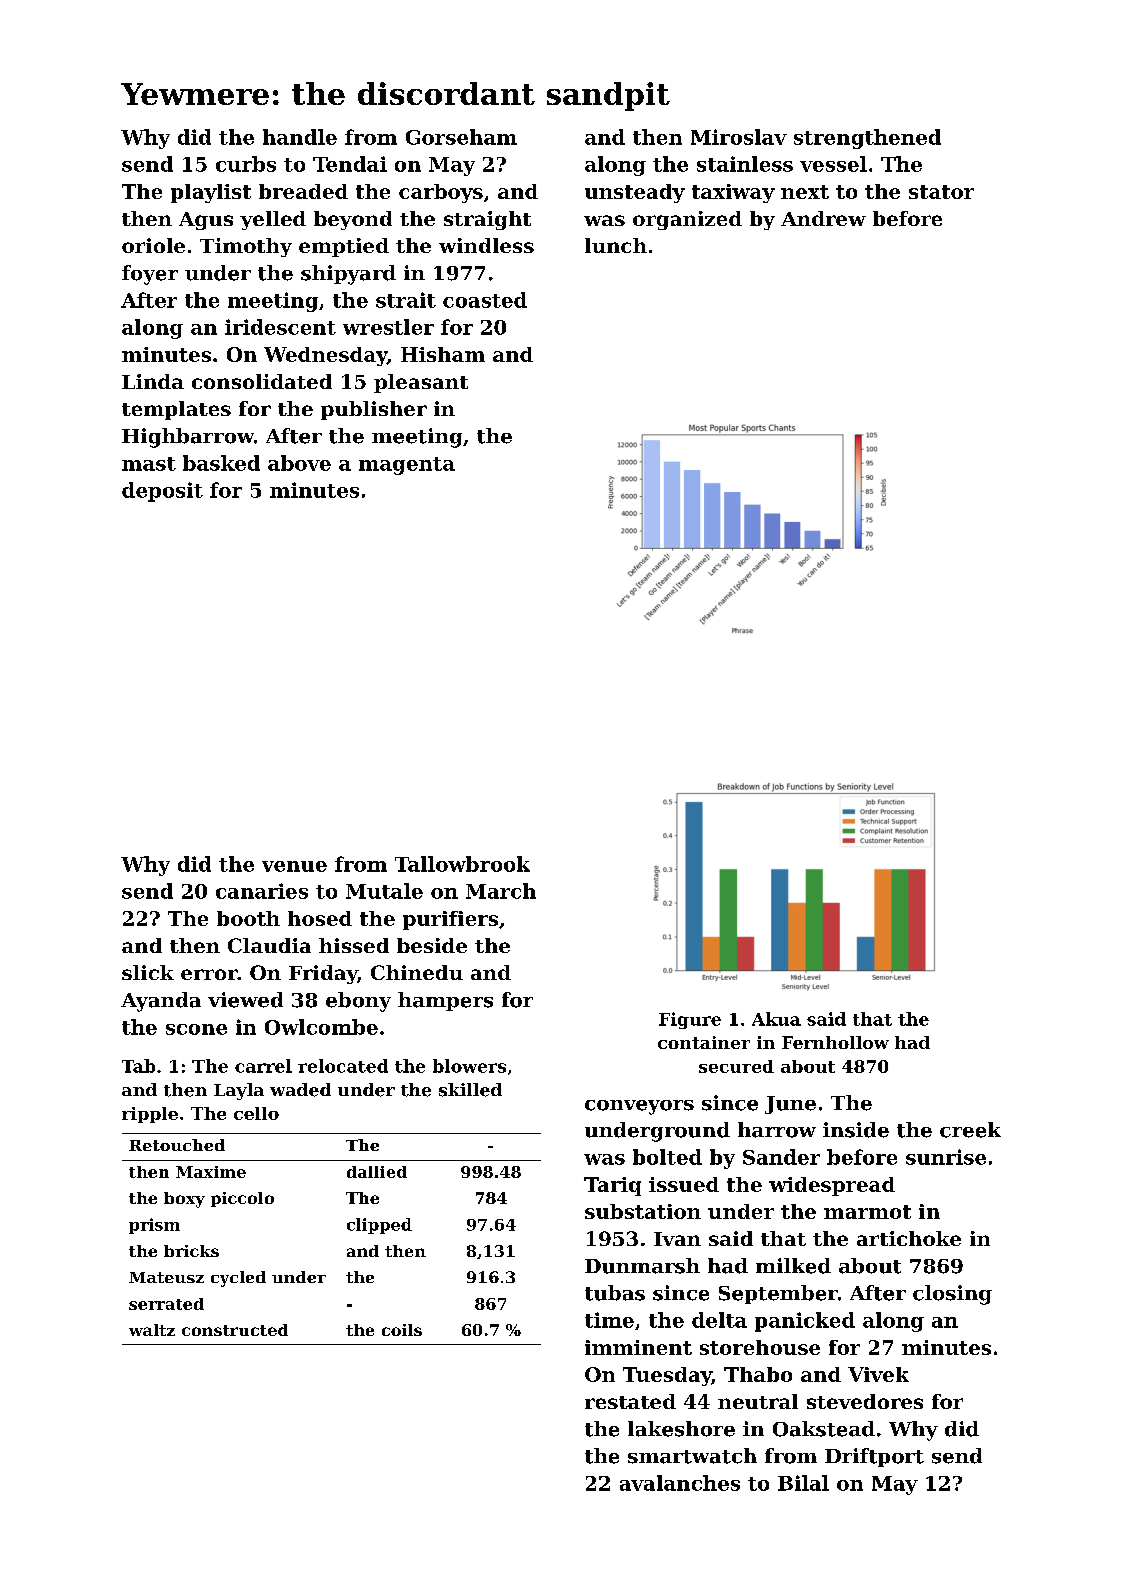  What do you see at coordinates (835, 1042) in the screenshot?
I see `Fernhollow` at bounding box center [835, 1042].
